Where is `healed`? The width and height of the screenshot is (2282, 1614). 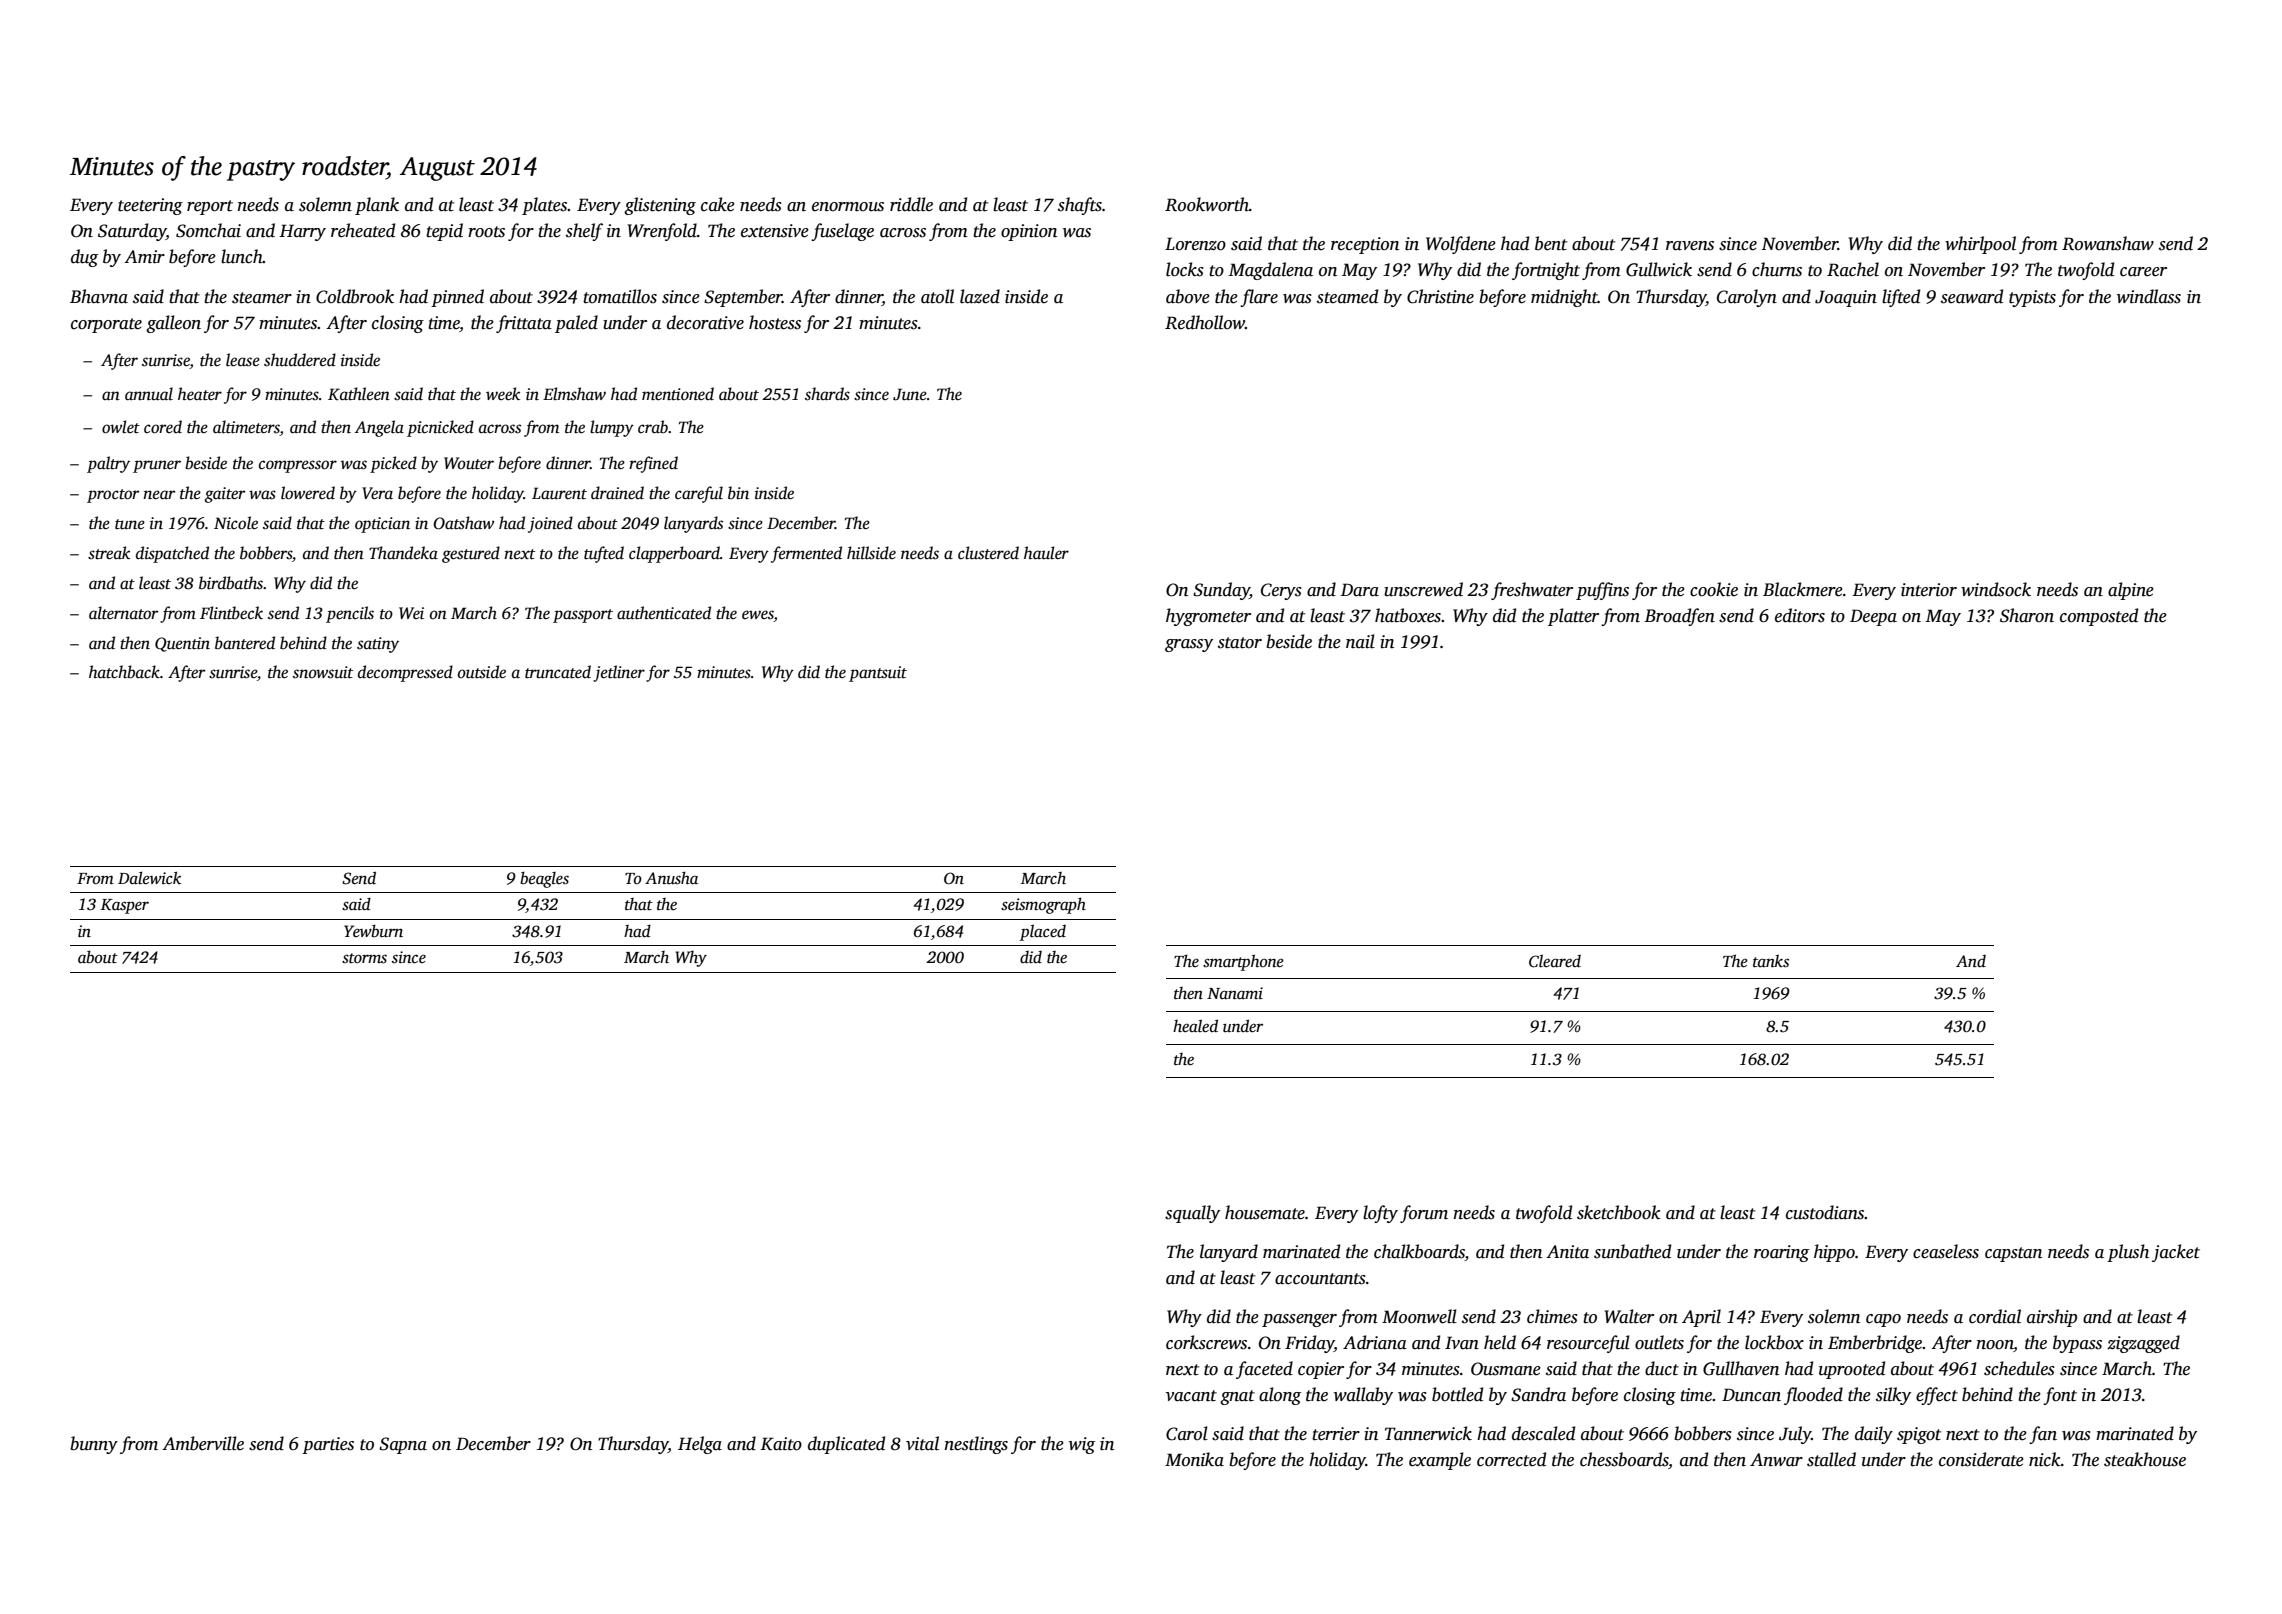 healed is located at coordinates (1195, 1025).
